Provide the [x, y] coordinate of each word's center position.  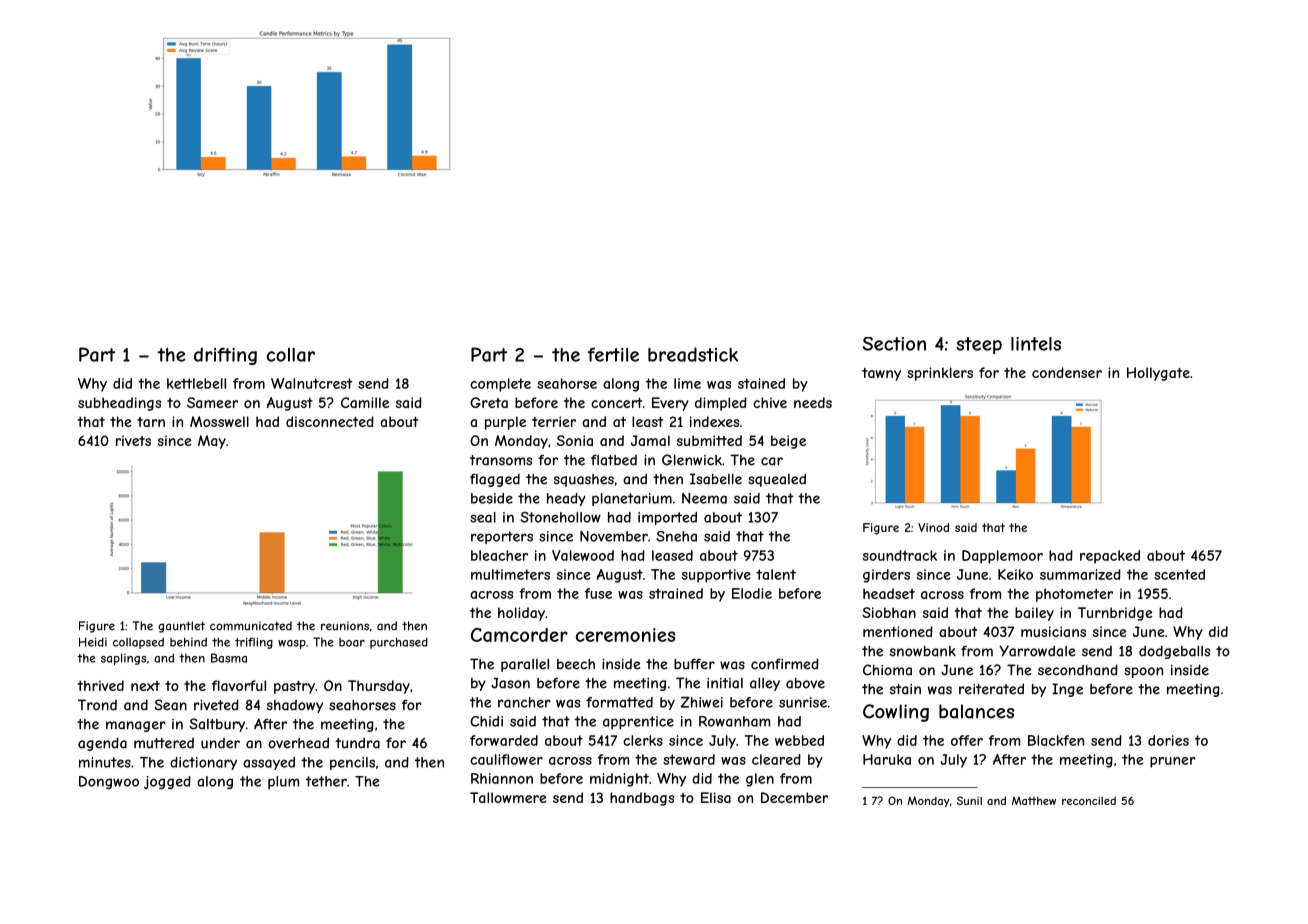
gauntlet [181, 627]
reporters [502, 537]
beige [788, 442]
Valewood [583, 555]
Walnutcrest [312, 383]
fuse [598, 593]
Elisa [716, 797]
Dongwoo [109, 782]
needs [813, 402]
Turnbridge [1115, 614]
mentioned [898, 631]
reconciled [1089, 800]
